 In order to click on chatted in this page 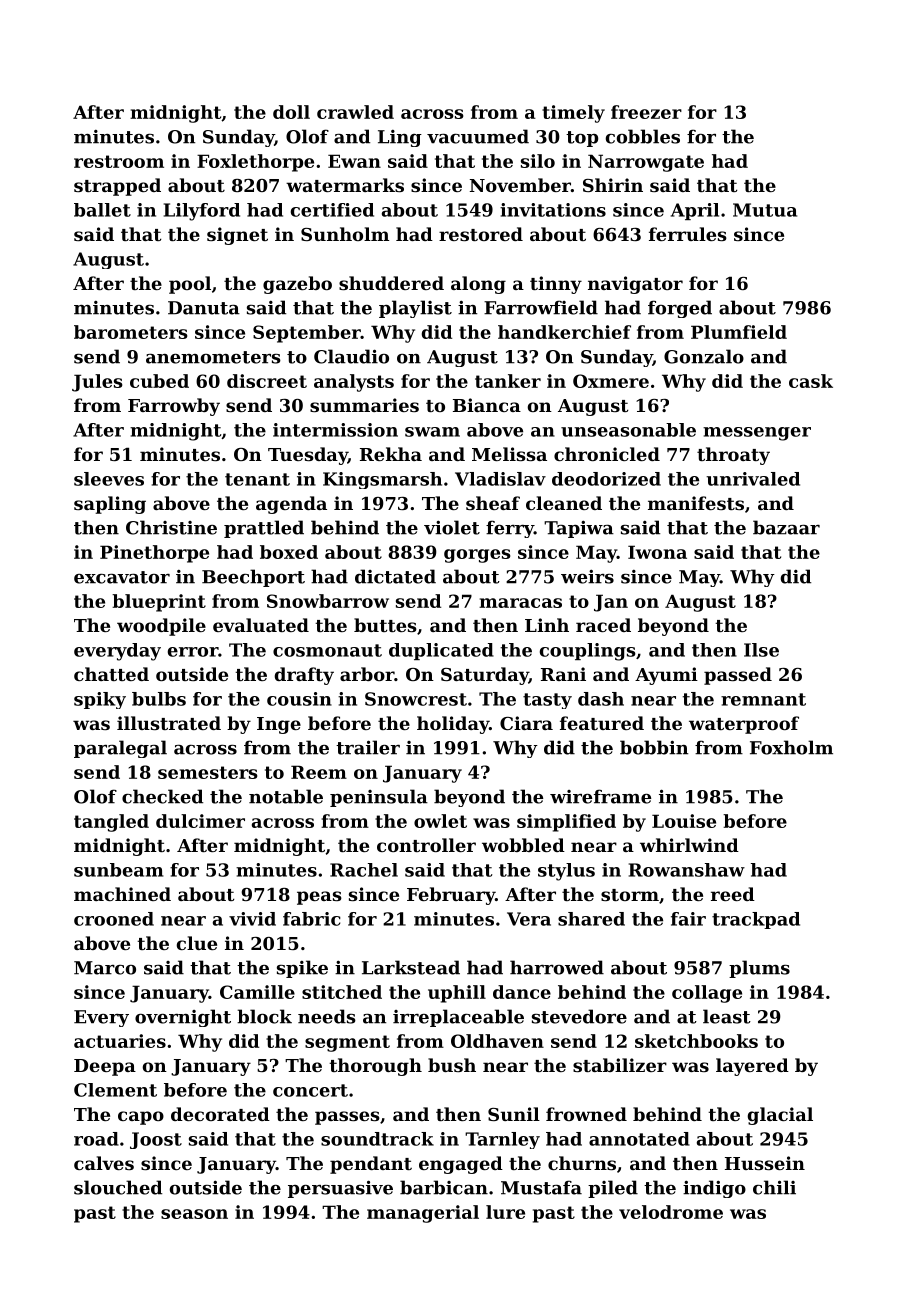, I will do `click(111, 674)`.
